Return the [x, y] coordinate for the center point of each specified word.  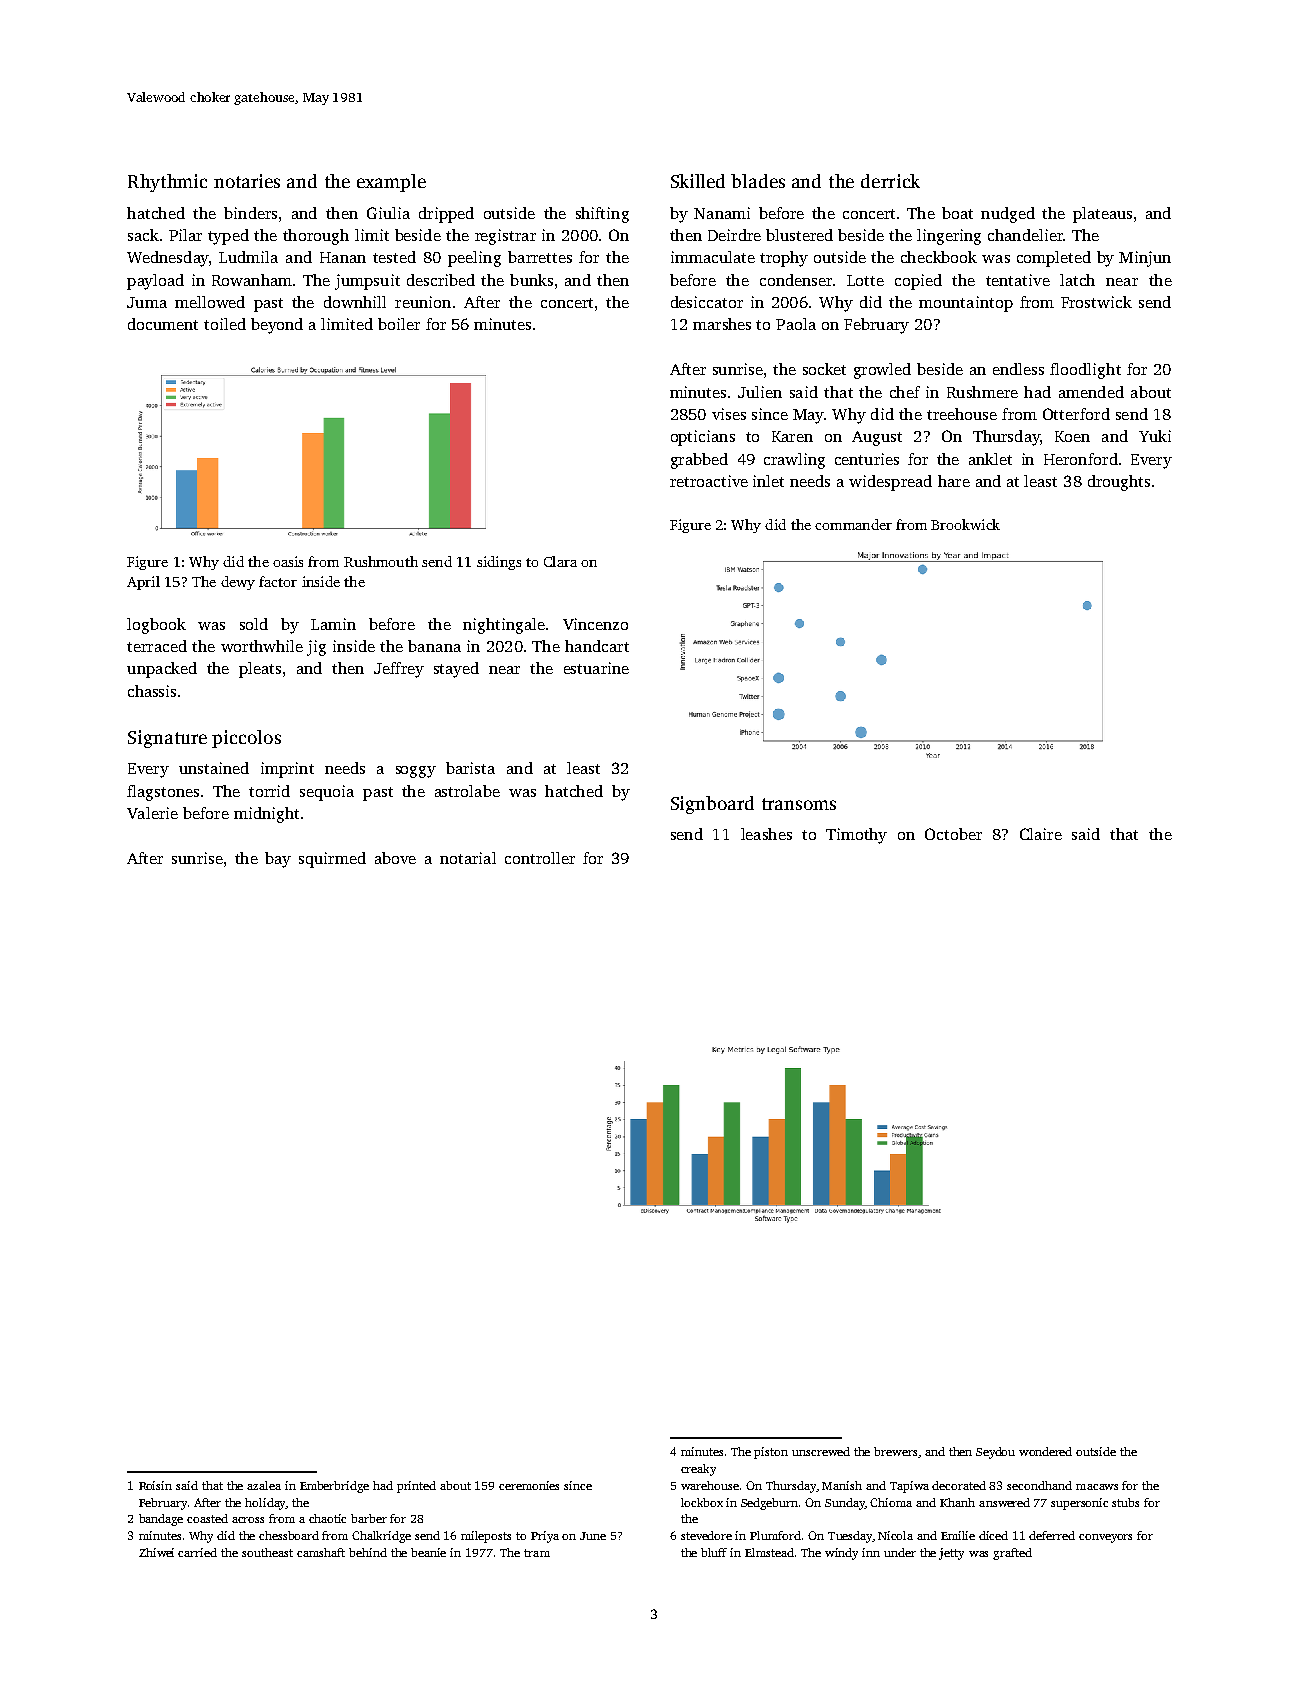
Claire [1041, 834]
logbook [156, 626]
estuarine [596, 668]
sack [143, 235]
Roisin [155, 1485]
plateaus [1102, 215]
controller [540, 858]
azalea [264, 1485]
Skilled [698, 181]
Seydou [995, 1453]
